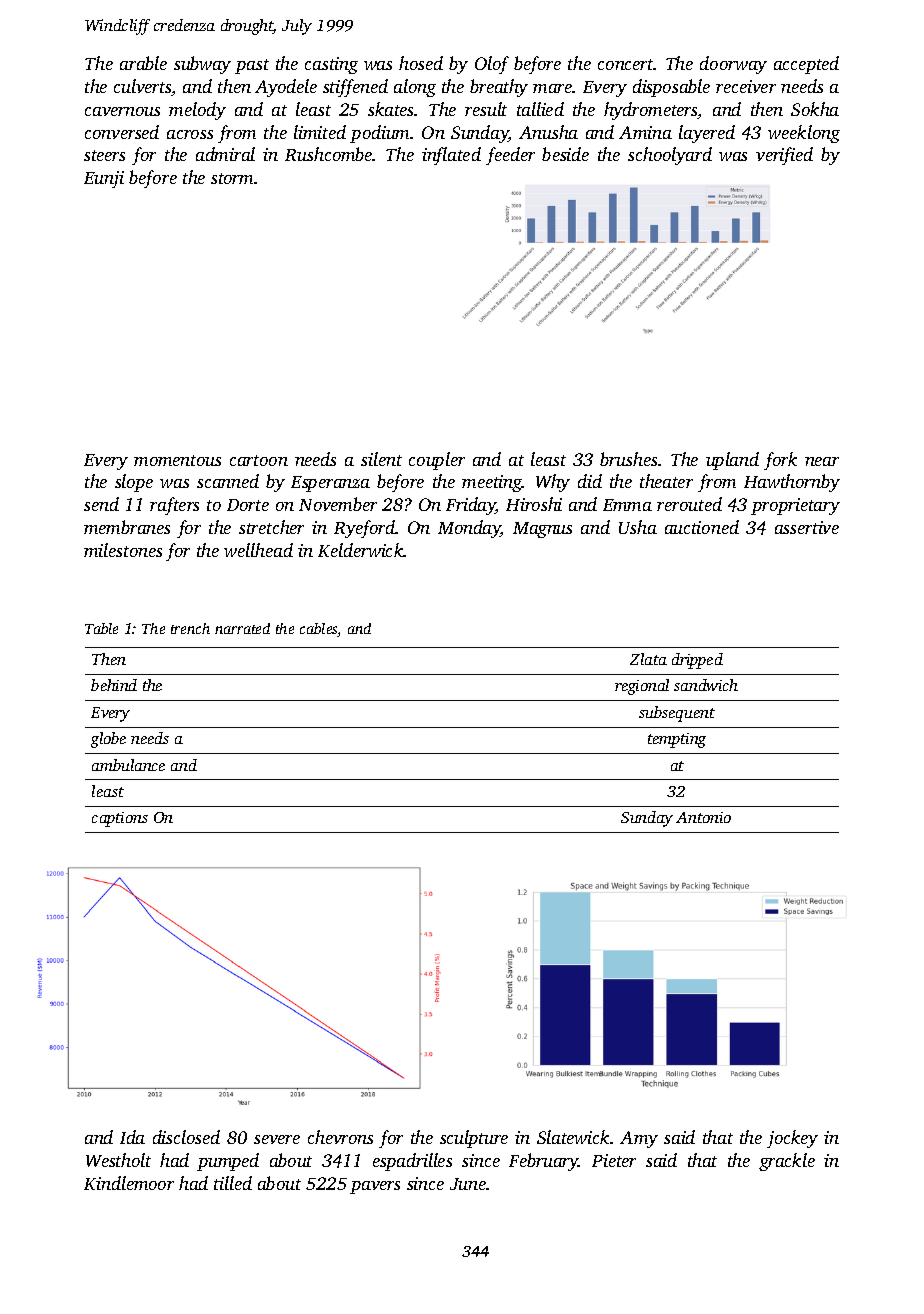 The image size is (924, 1314). Describe the element at coordinates (286, 88) in the screenshot. I see `Ayodele` at that location.
